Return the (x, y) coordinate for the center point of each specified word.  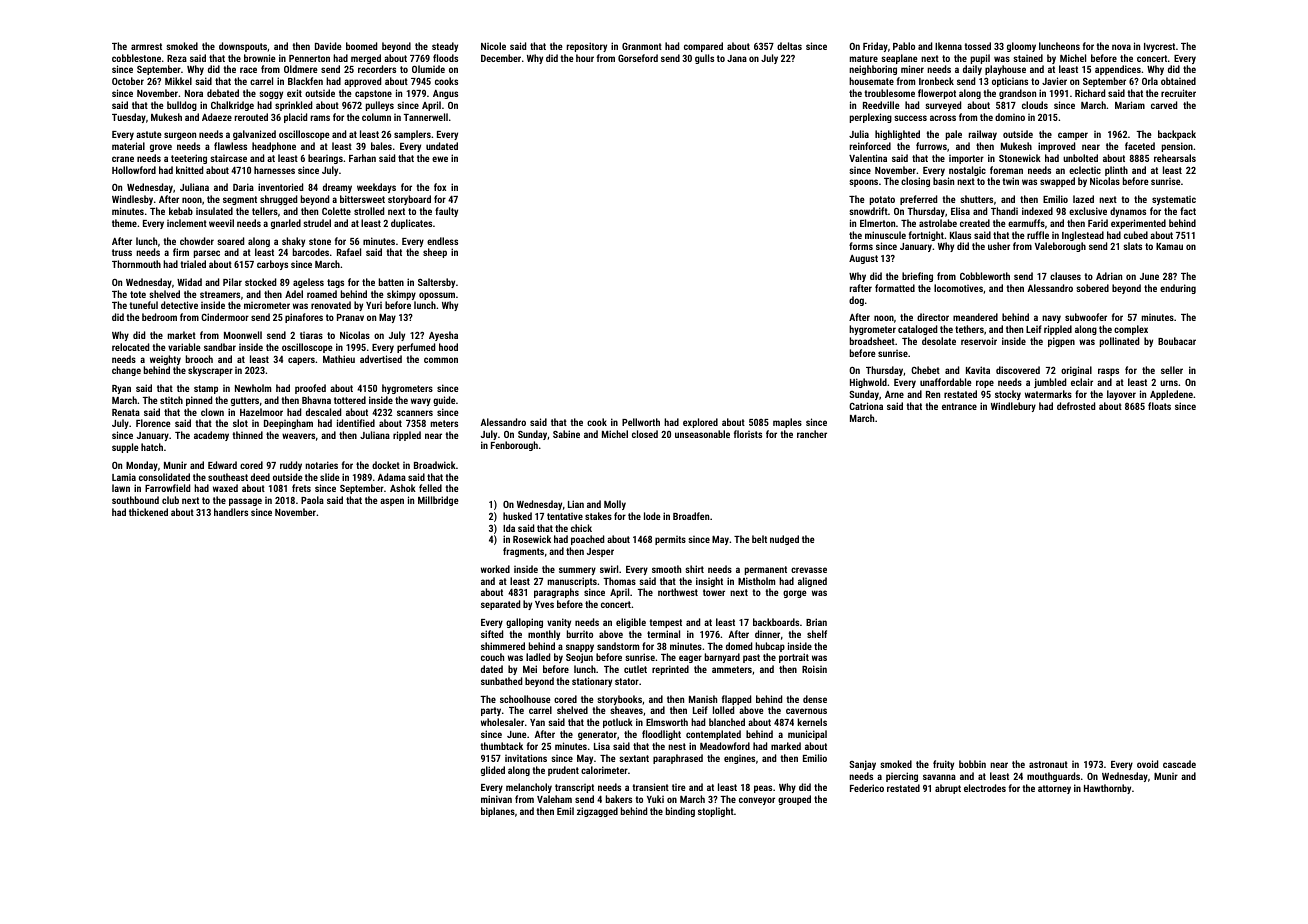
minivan (496, 799)
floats (1159, 406)
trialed (193, 264)
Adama (392, 477)
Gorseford (638, 58)
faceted (1140, 146)
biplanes (498, 812)
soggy (271, 95)
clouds (1035, 105)
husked (517, 516)
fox (440, 187)
